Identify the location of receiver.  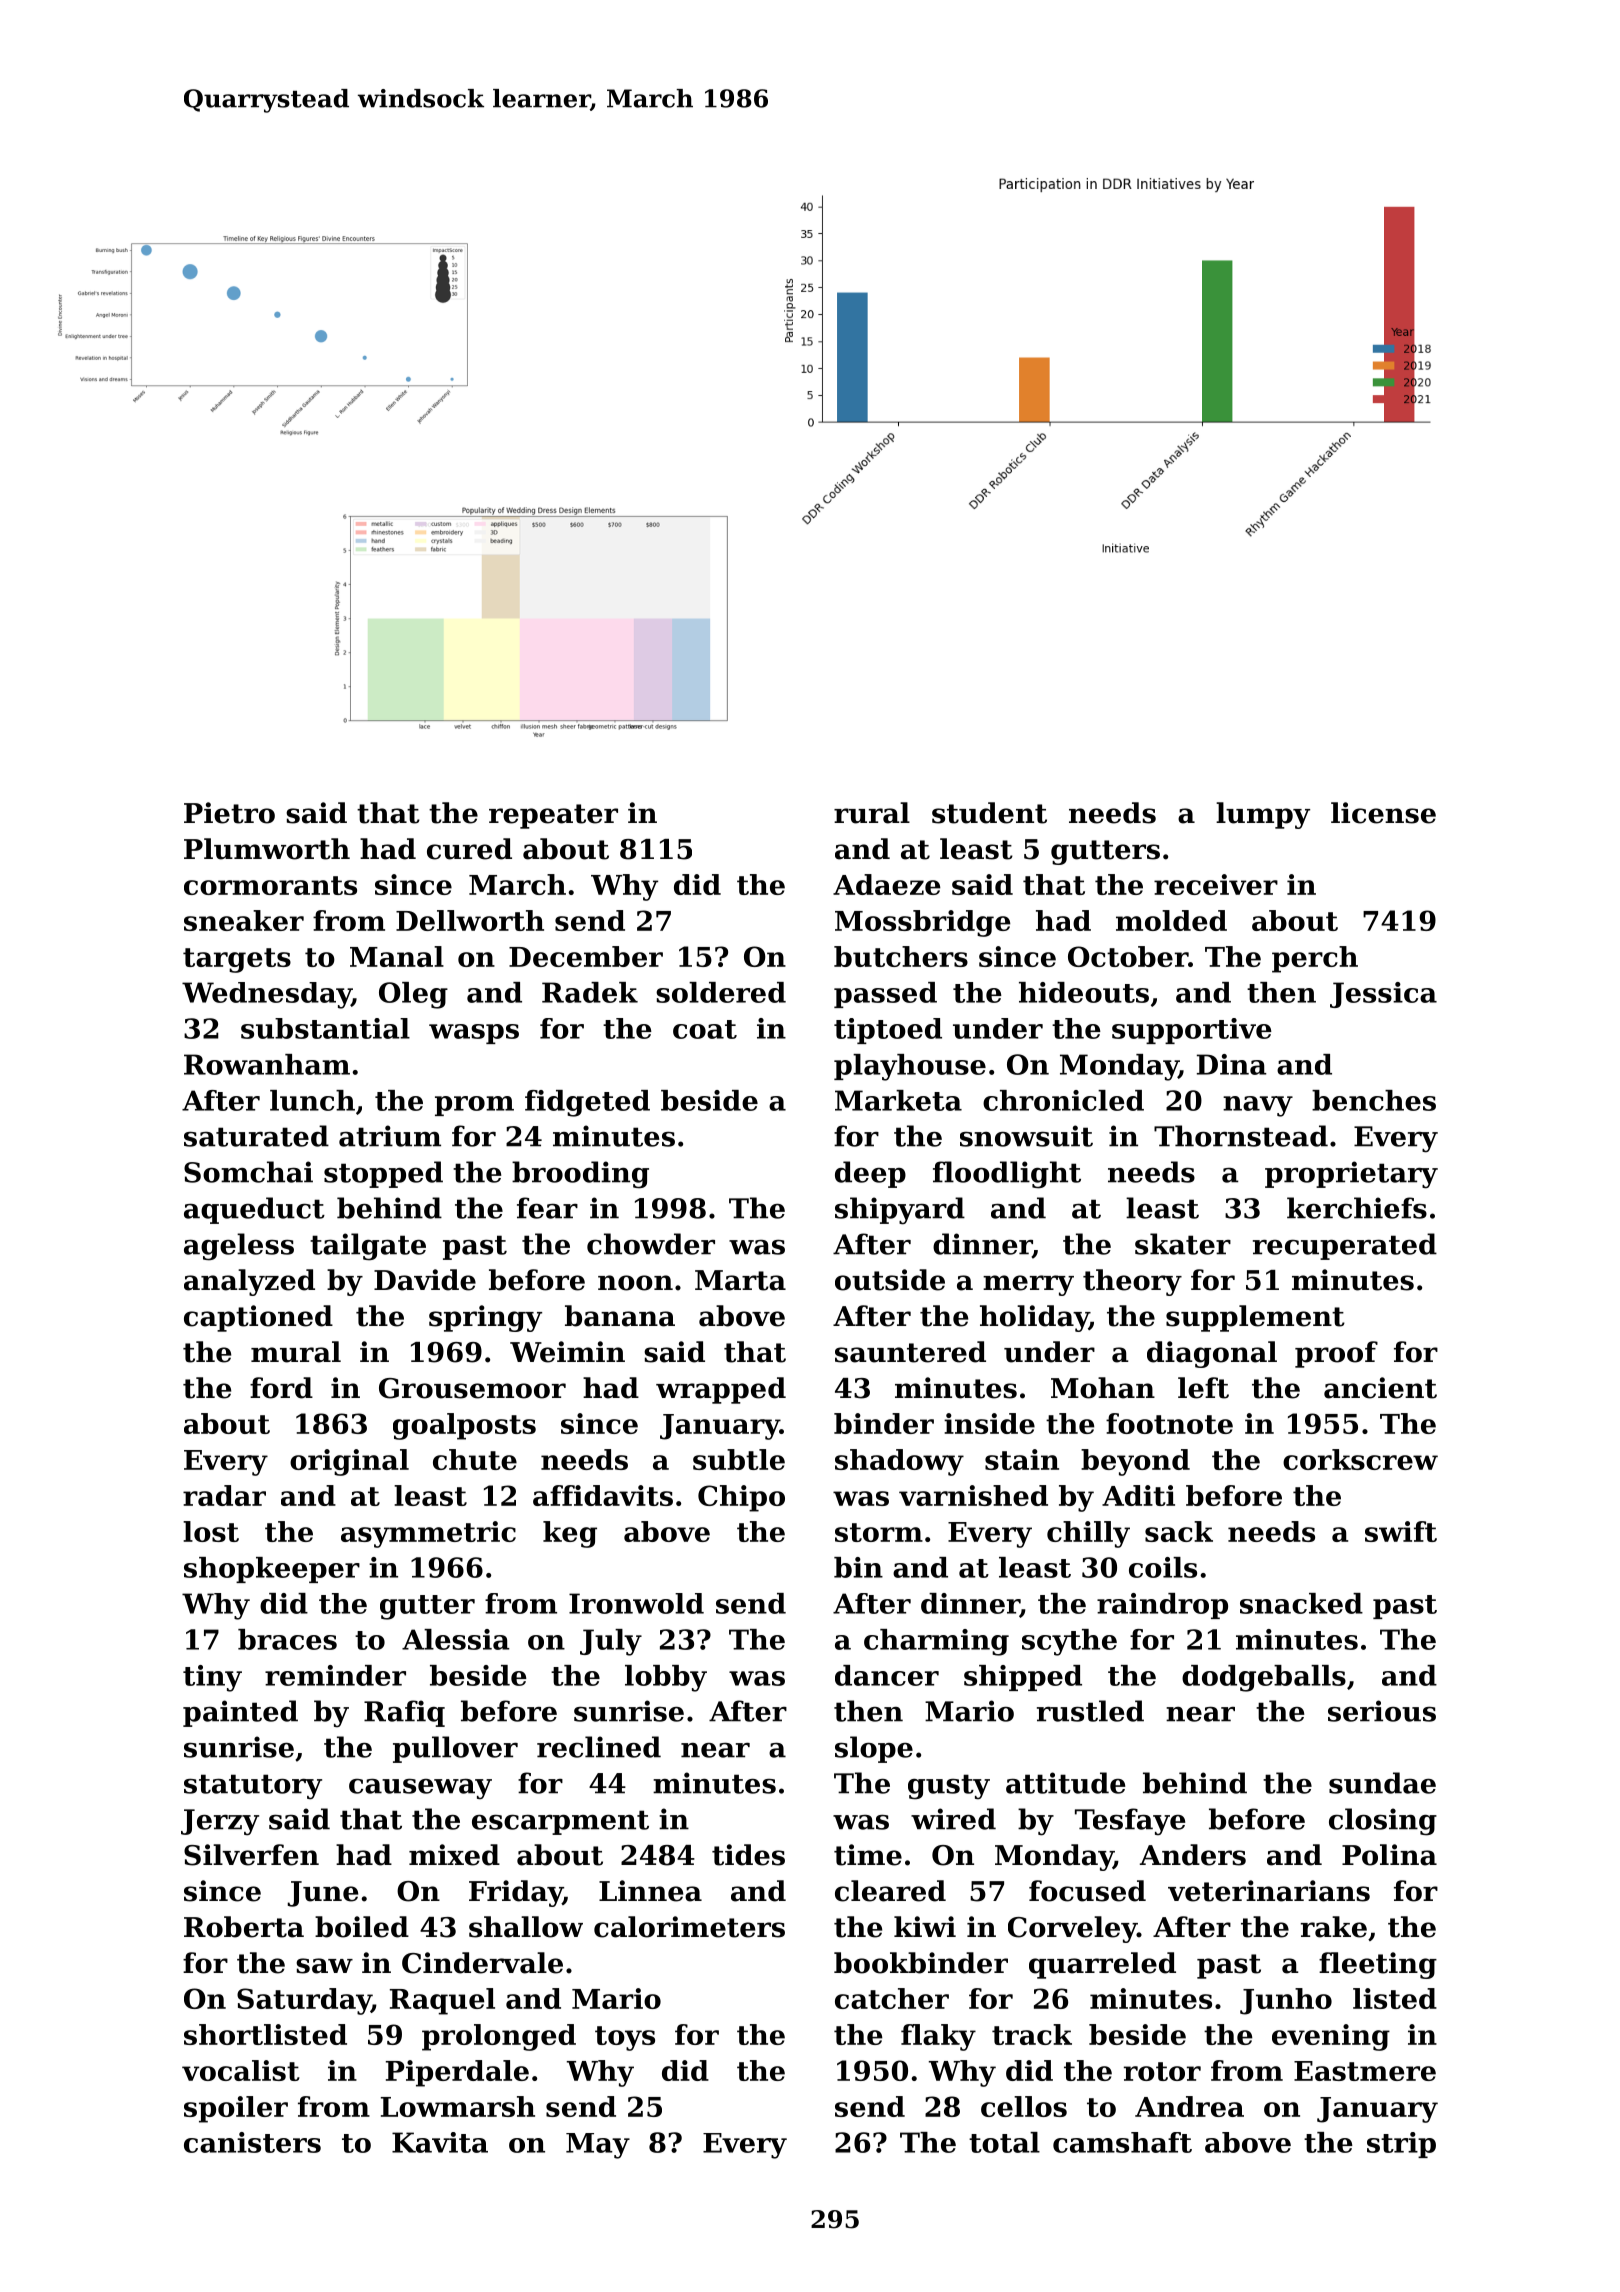
(1216, 884).
